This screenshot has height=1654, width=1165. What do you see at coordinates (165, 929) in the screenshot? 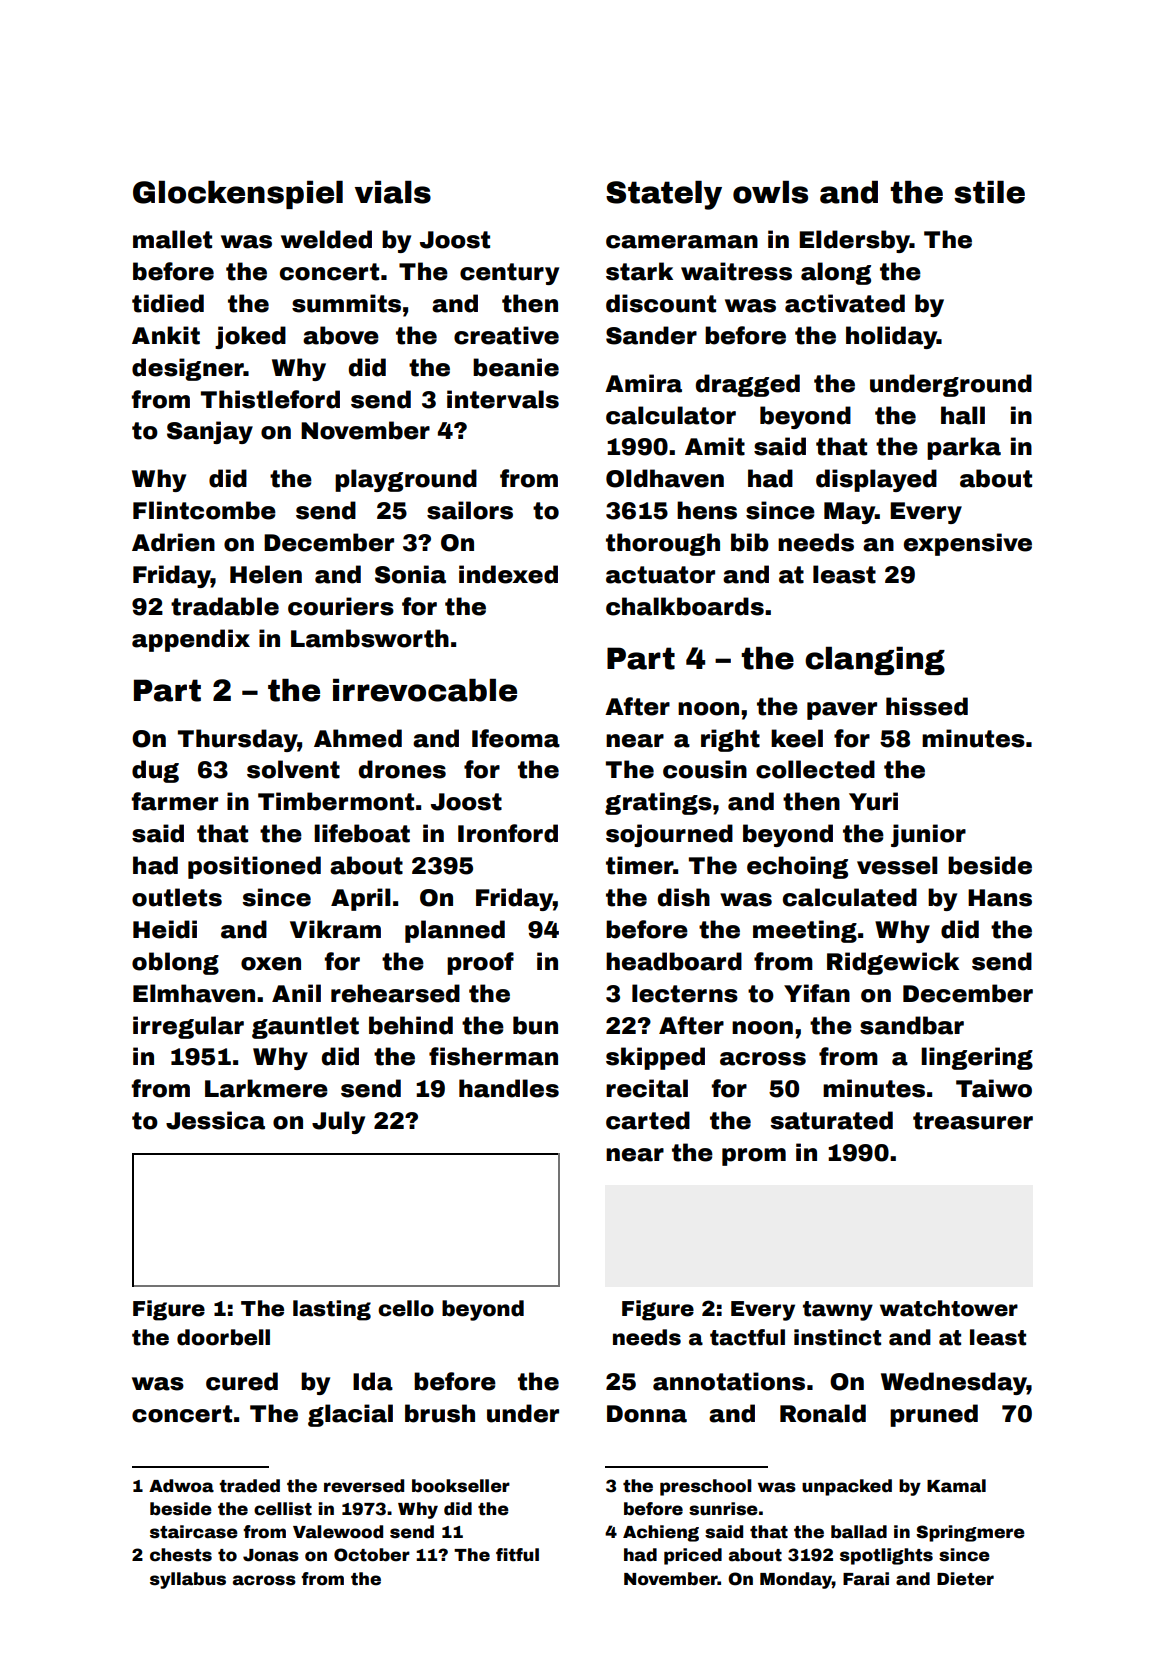
I see `Heidi` at bounding box center [165, 929].
